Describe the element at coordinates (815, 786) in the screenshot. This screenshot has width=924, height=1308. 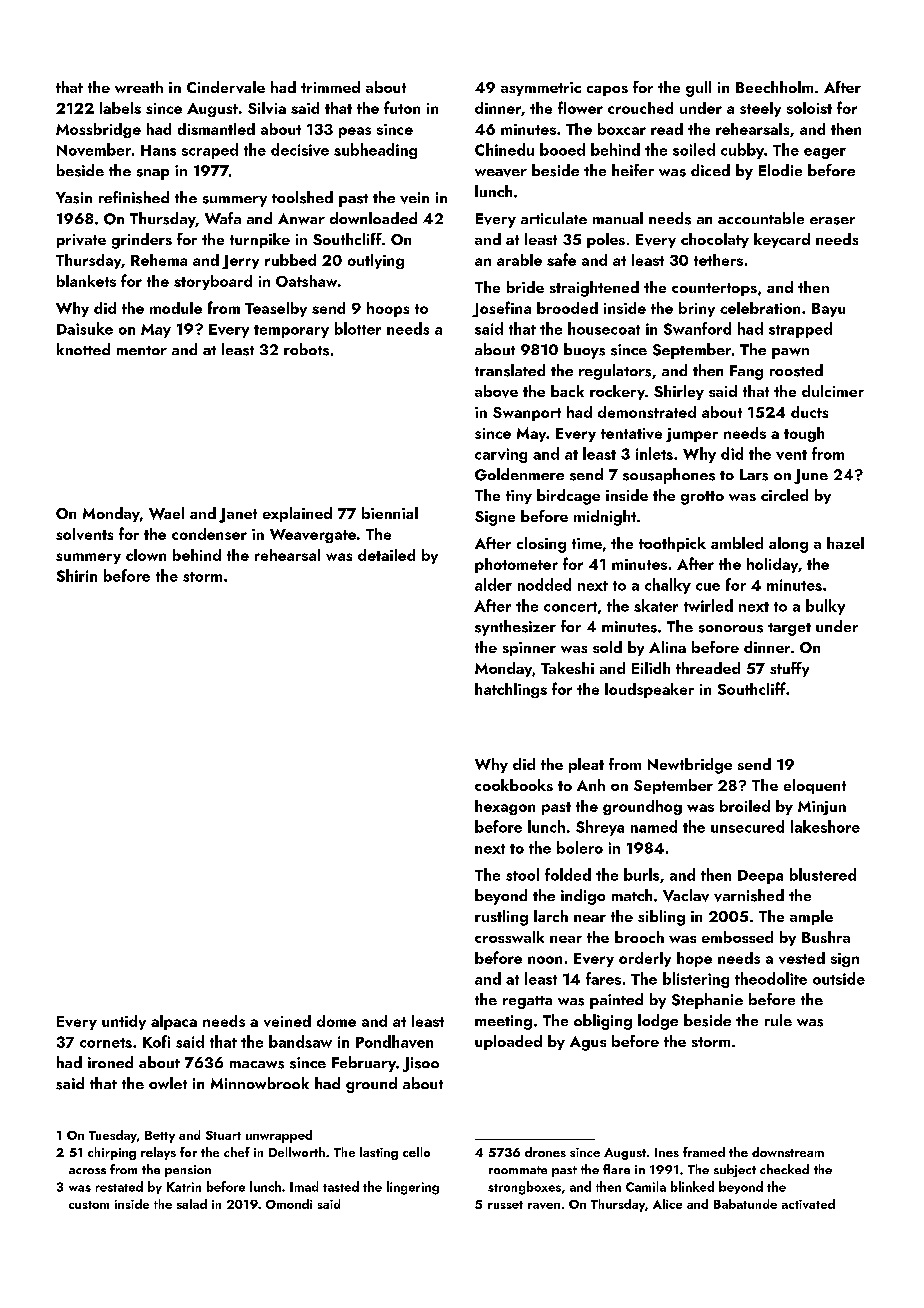
I see `eloquent` at that location.
